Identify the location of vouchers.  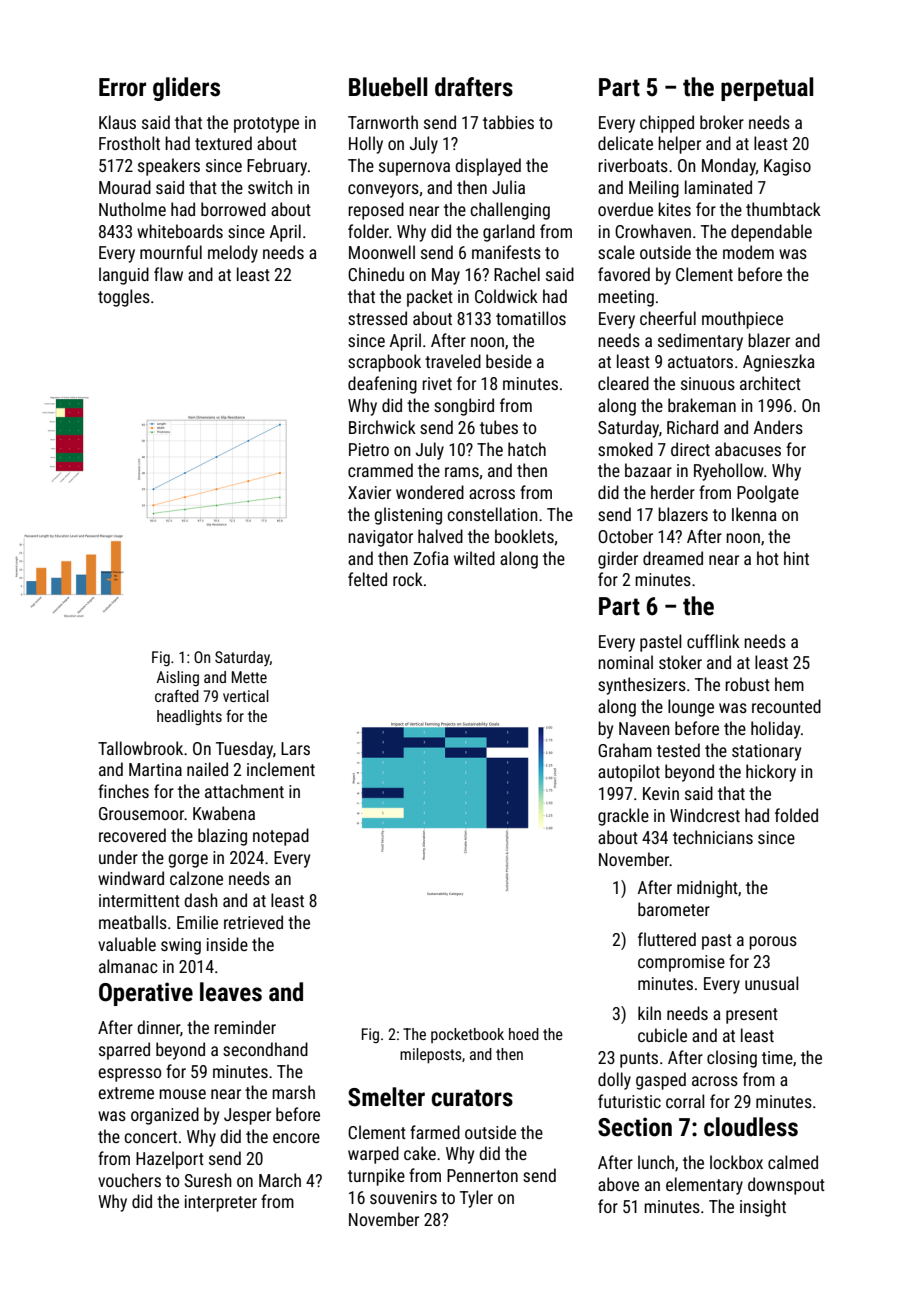
(129, 1180).
